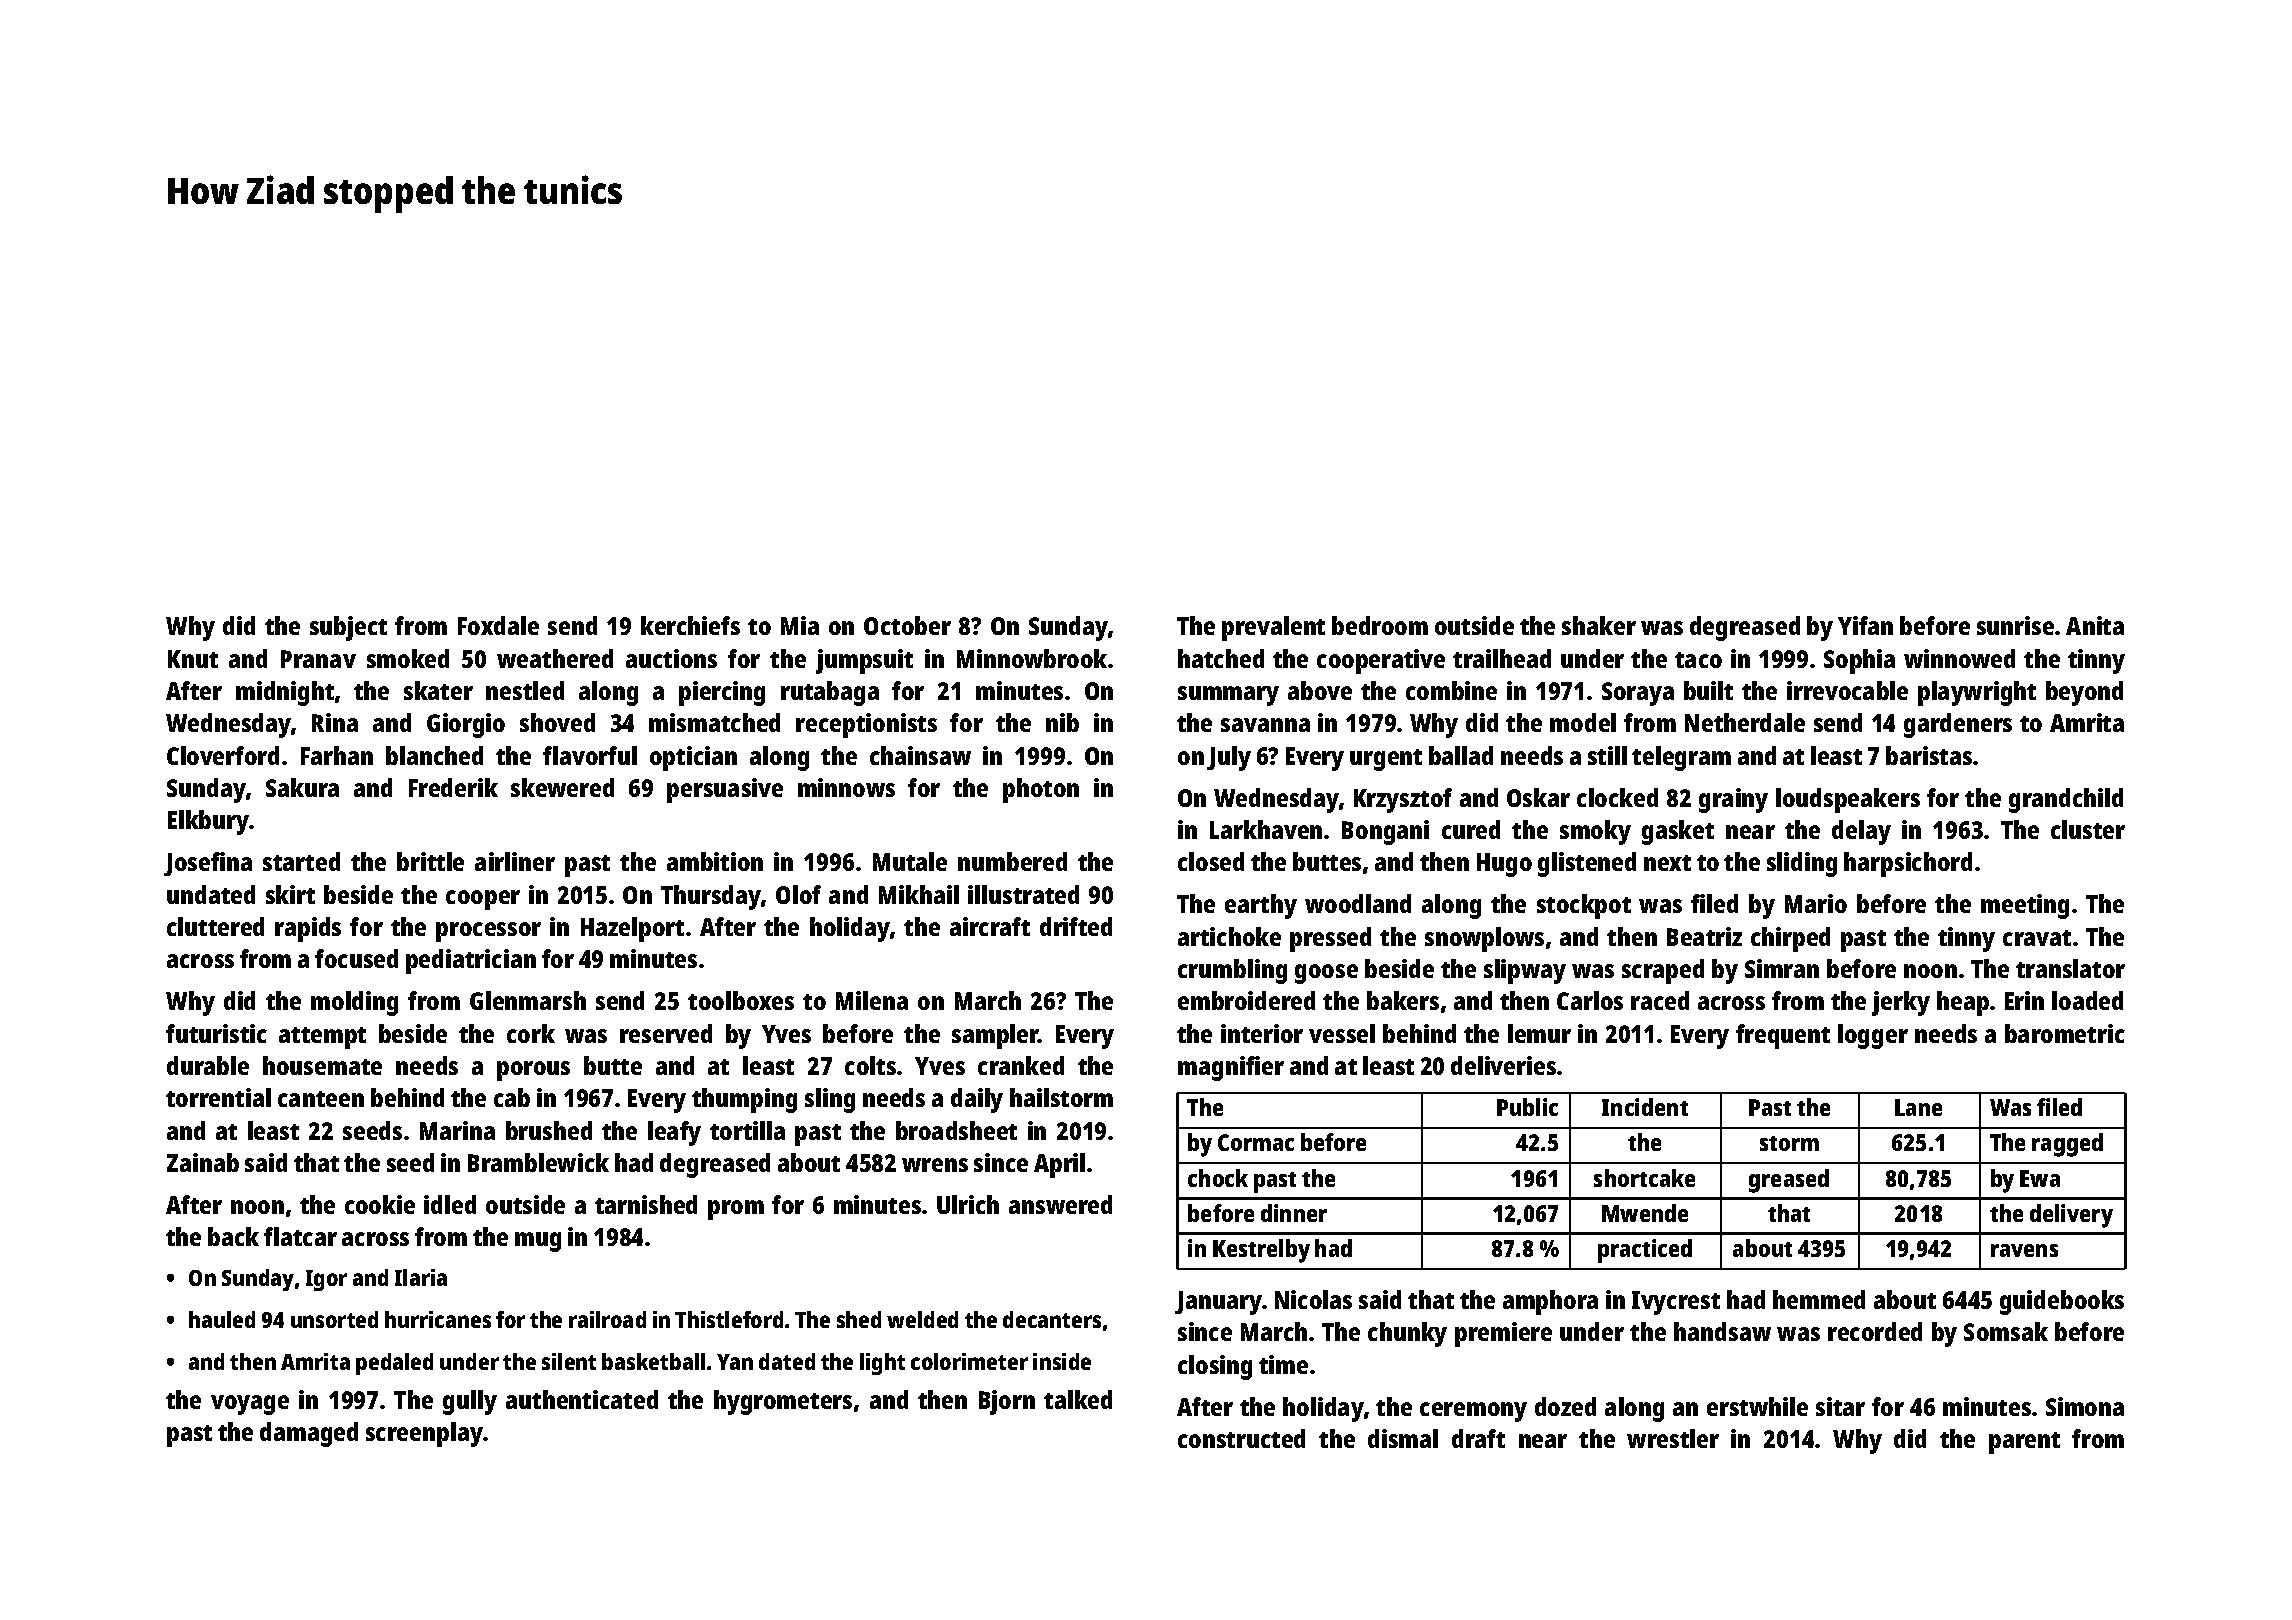 This image has height=1620, width=2292. Describe the element at coordinates (1241, 1438) in the image. I see `constructed` at that location.
